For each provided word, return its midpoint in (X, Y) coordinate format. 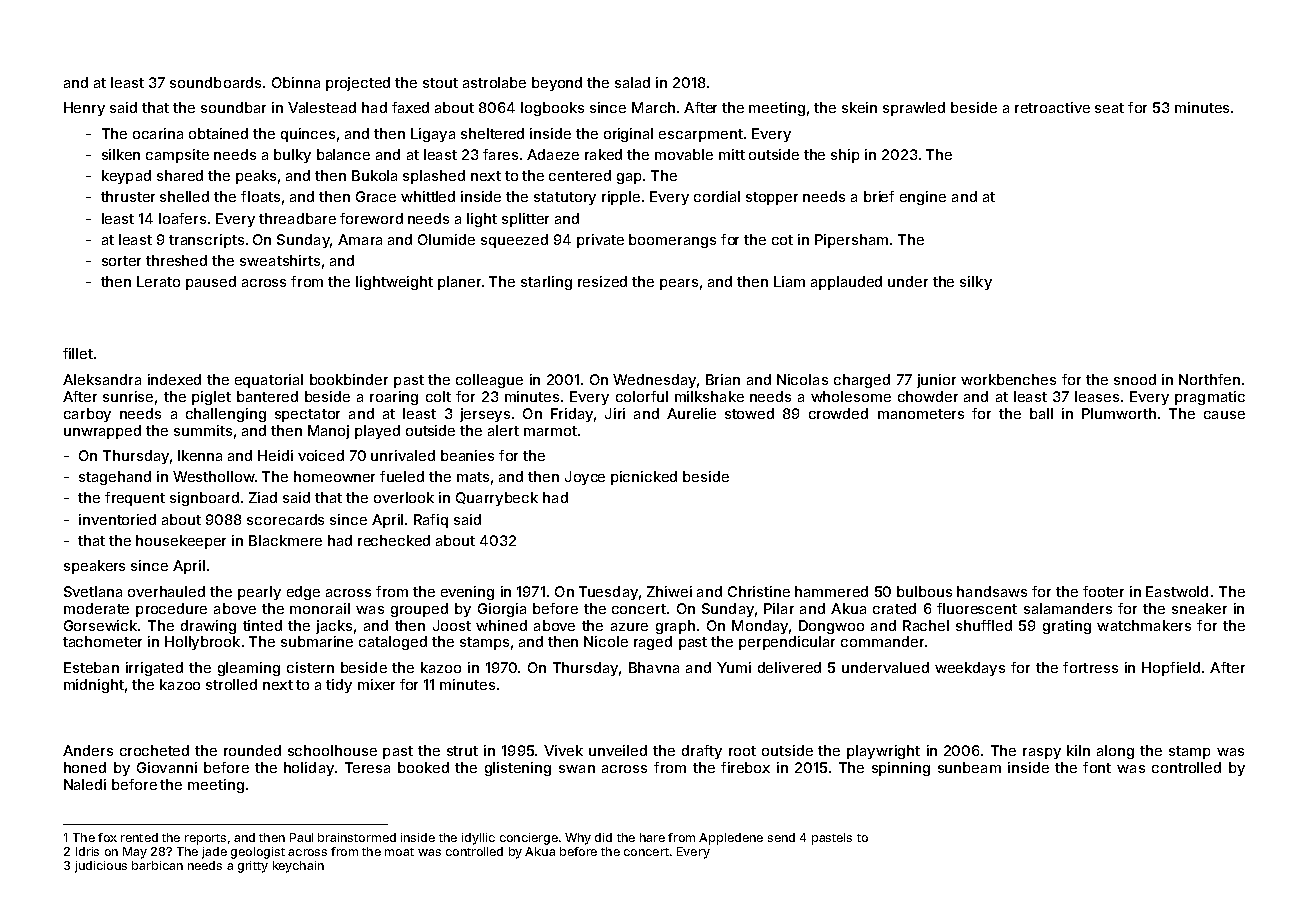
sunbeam (969, 767)
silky (976, 283)
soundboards (215, 82)
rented (139, 837)
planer (459, 283)
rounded (252, 750)
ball (1041, 413)
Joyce (585, 478)
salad (632, 82)
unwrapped (102, 432)
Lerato (158, 281)
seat (1109, 108)
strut (462, 751)
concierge (529, 839)
